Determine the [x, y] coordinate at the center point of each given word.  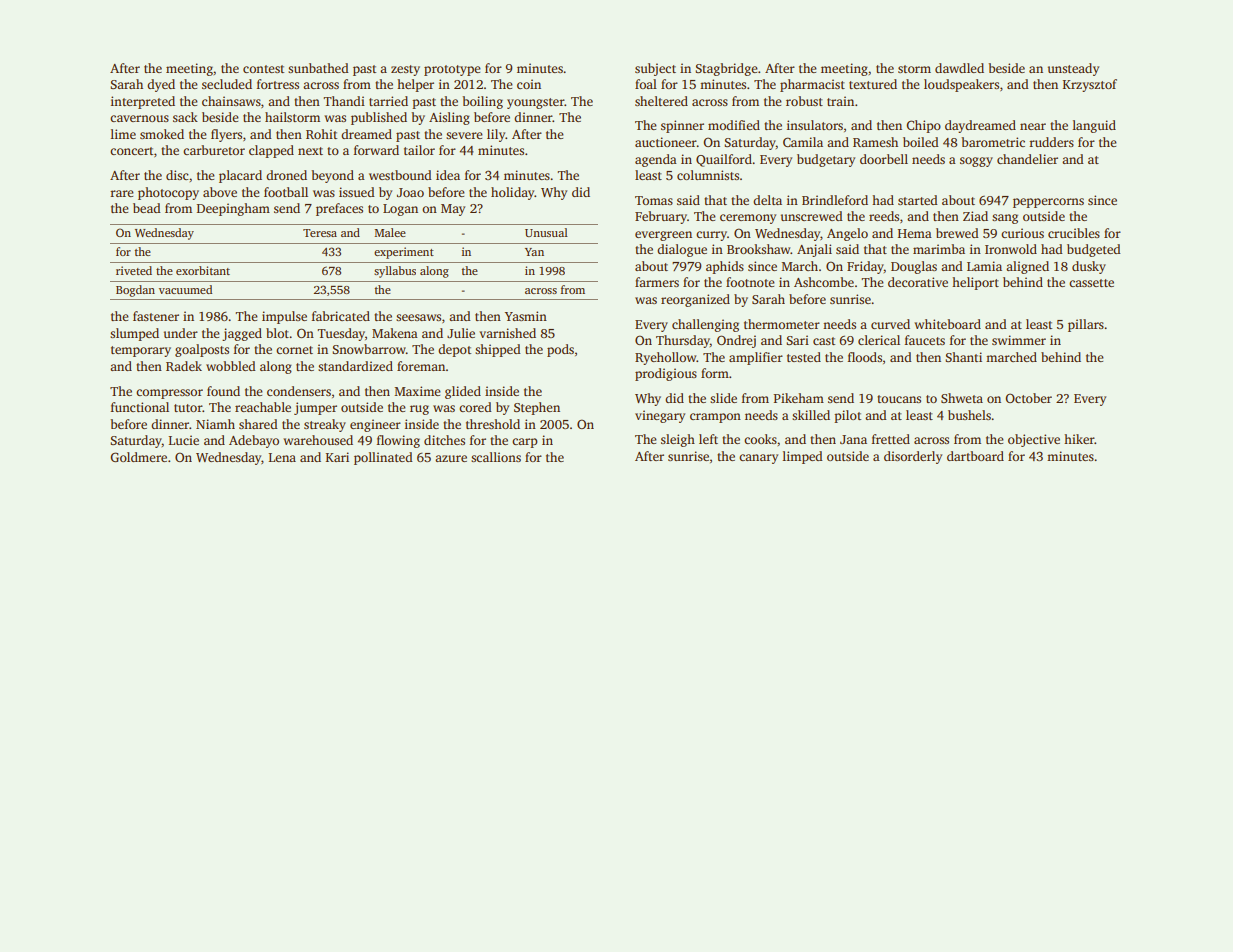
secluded [227, 84]
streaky [325, 425]
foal [646, 84]
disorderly [913, 457]
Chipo [923, 126]
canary [758, 459]
